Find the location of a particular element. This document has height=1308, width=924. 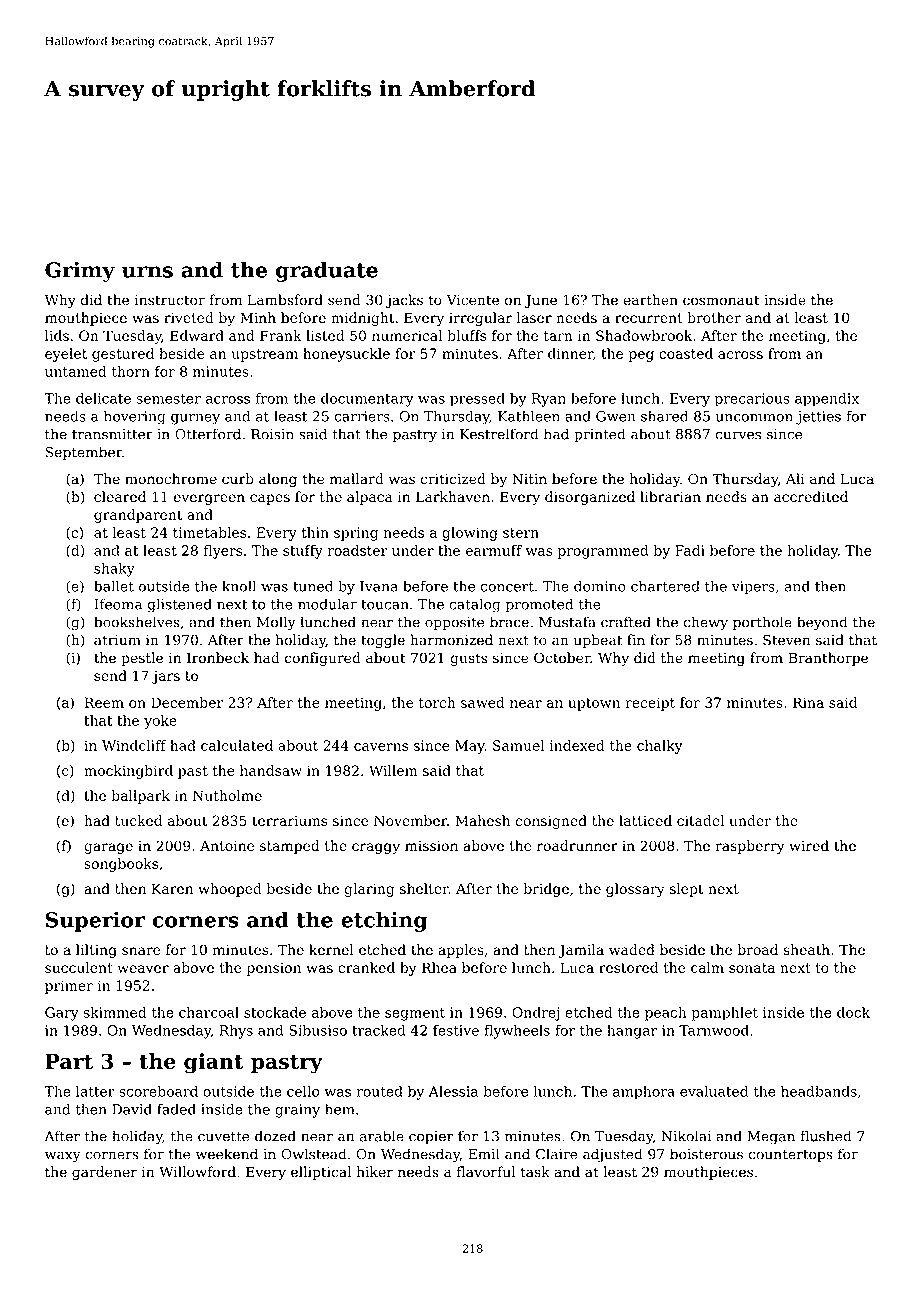

graduate is located at coordinates (327, 271).
